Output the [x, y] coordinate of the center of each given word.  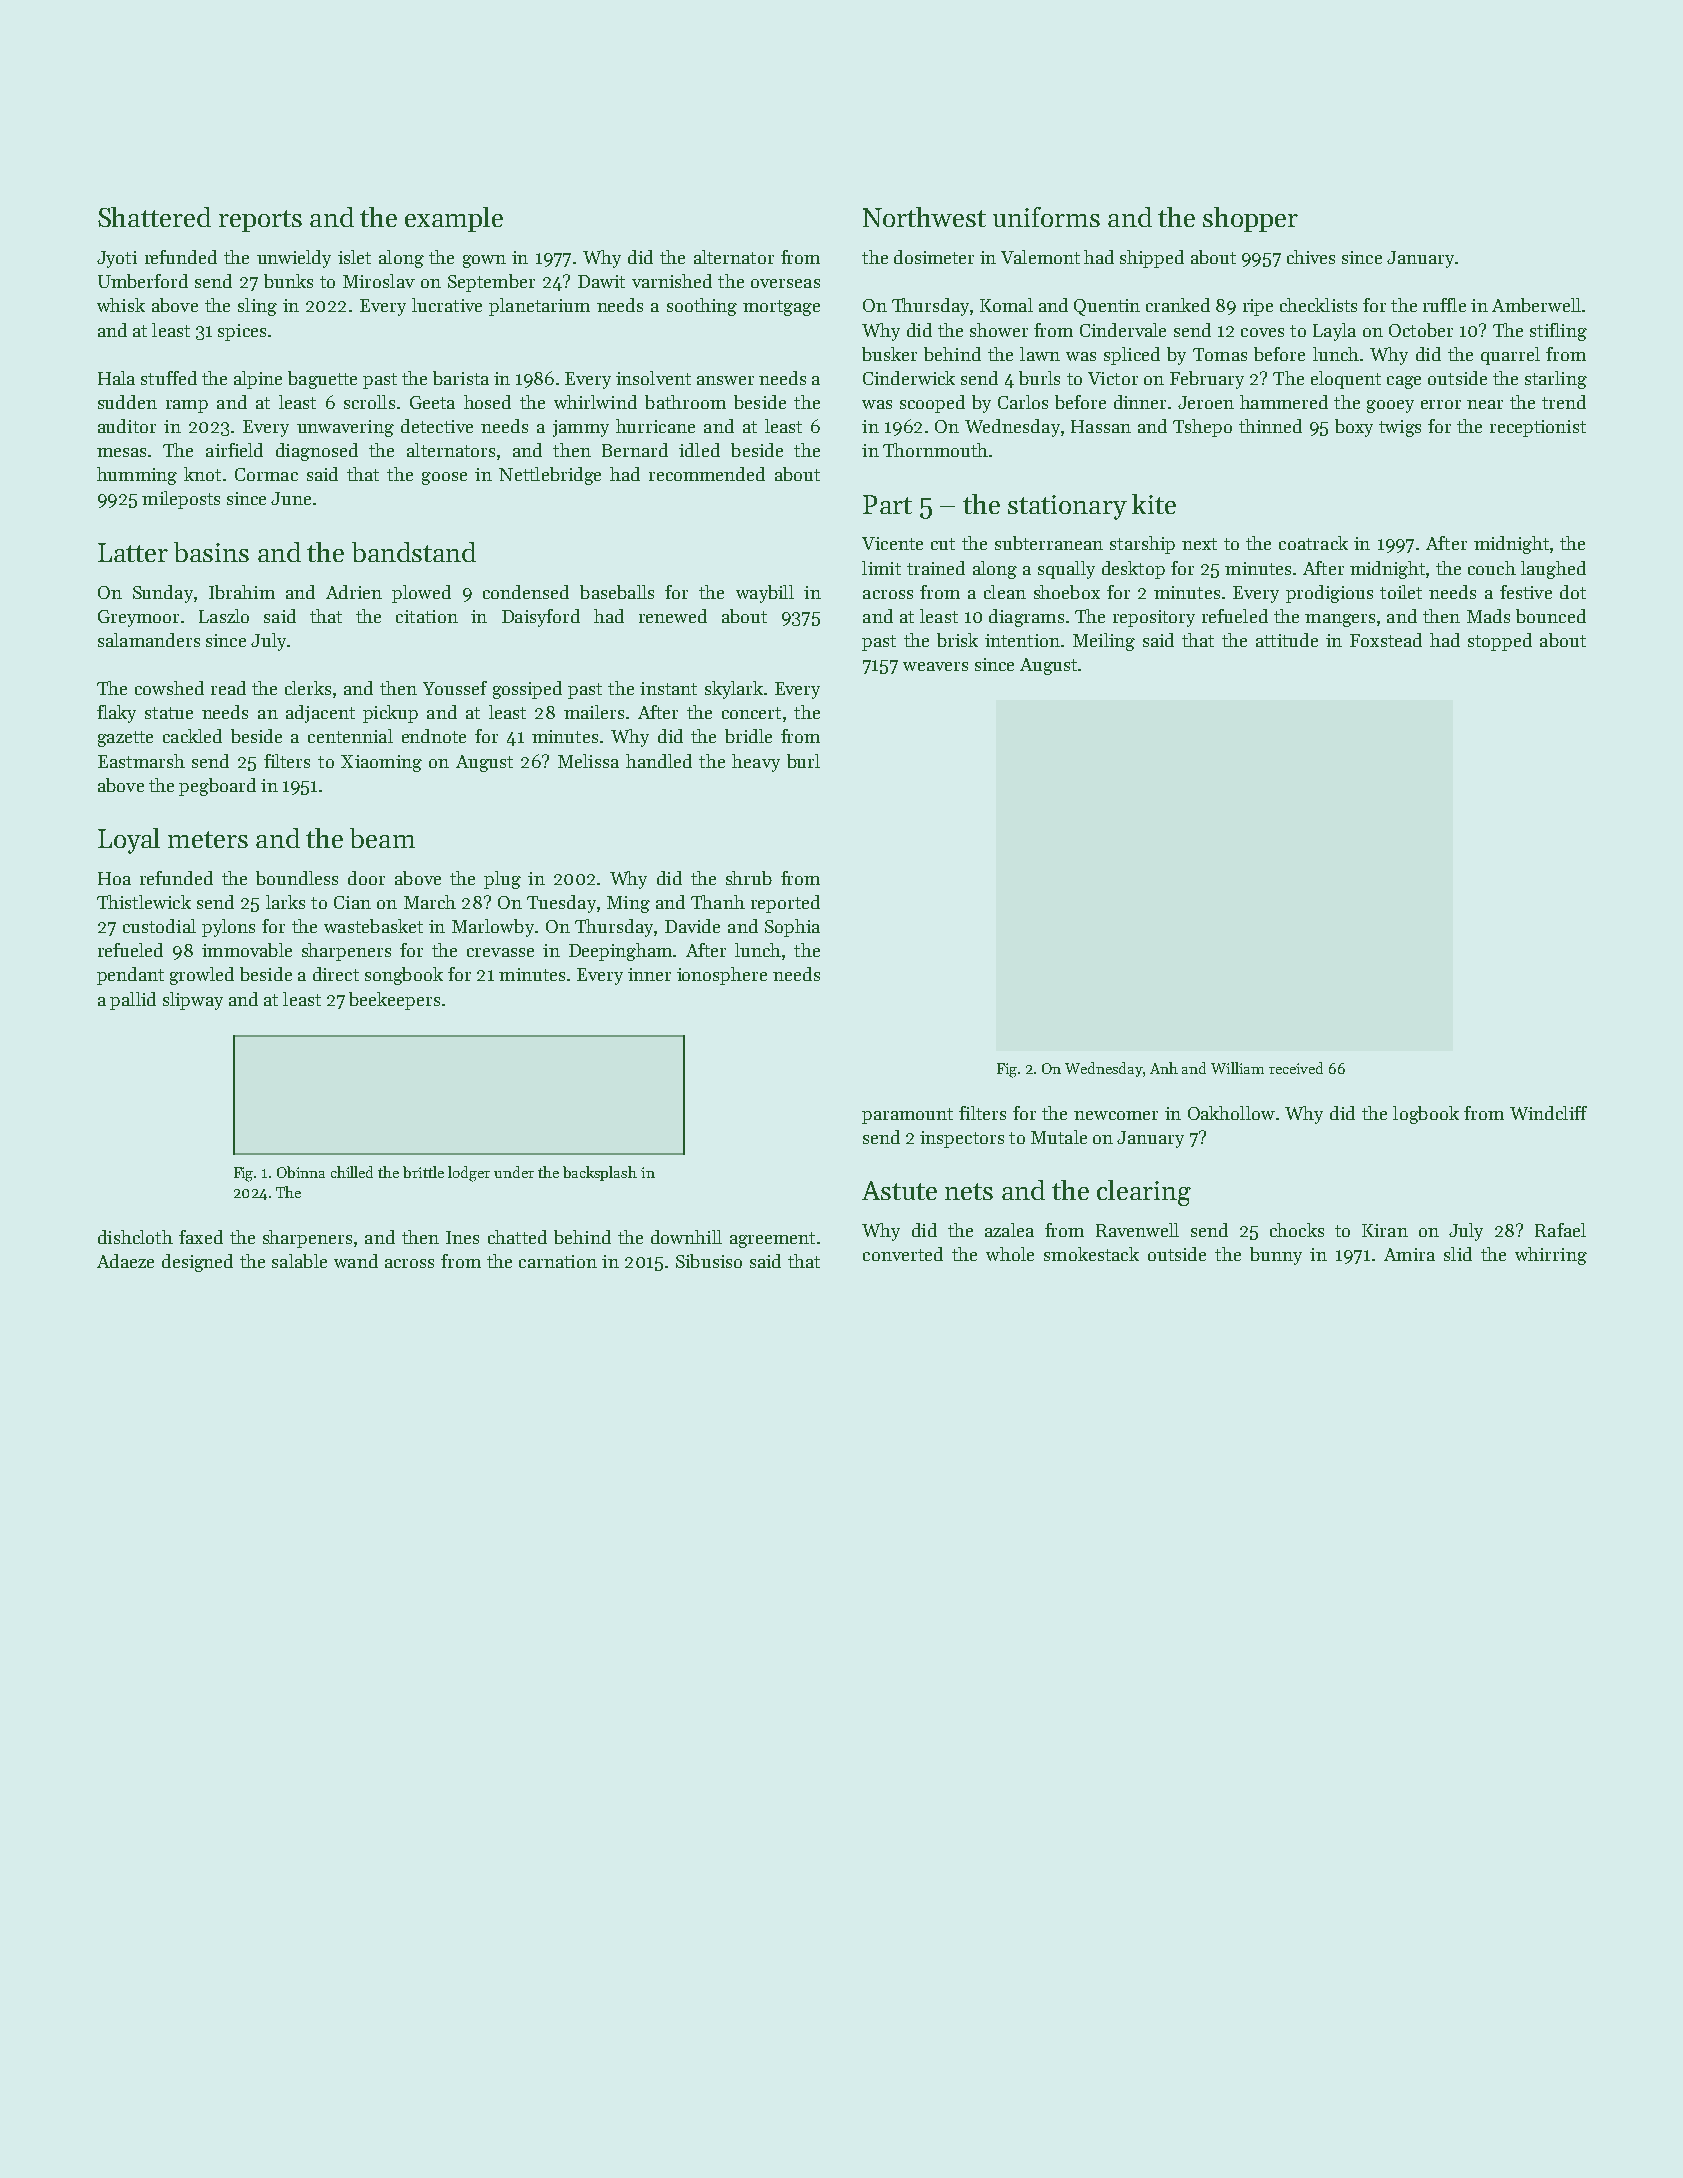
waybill [765, 594]
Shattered [154, 217]
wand [356, 1261]
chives [1311, 257]
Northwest [924, 217]
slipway [193, 1001]
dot [1573, 592]
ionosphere [722, 976]
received [1296, 1068]
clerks [308, 688]
